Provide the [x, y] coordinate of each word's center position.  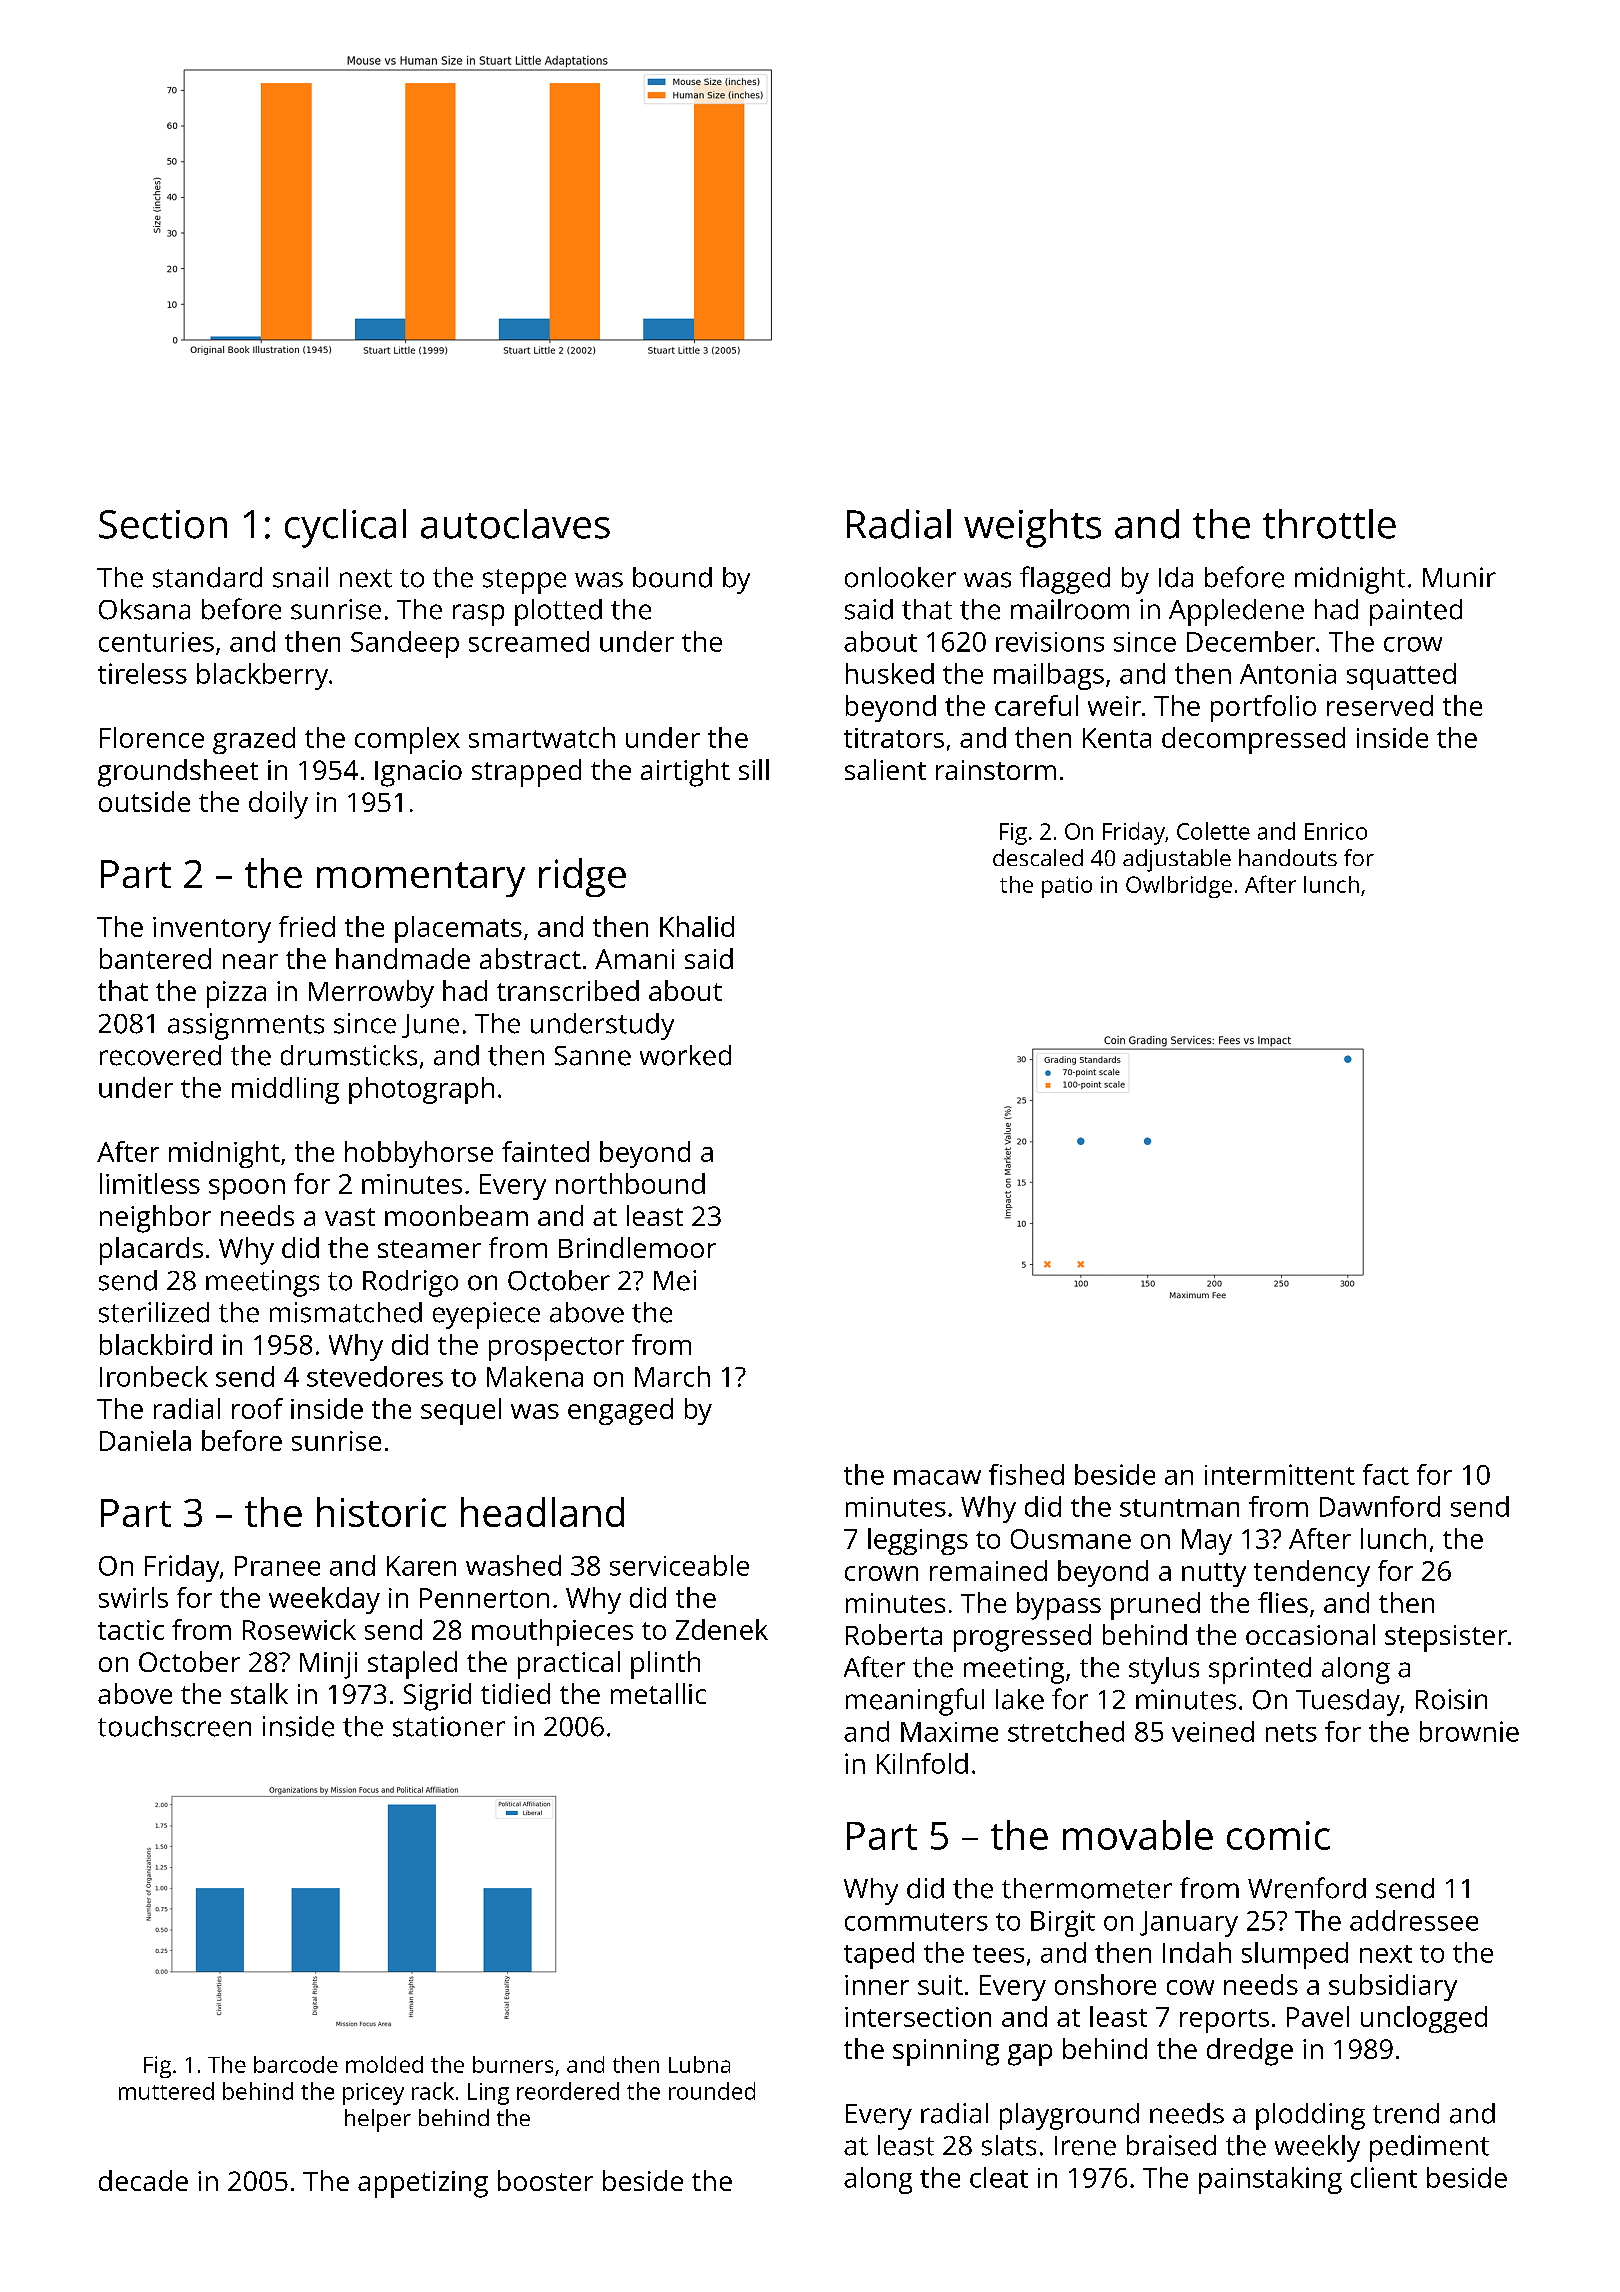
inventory [212, 930]
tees [998, 1954]
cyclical [345, 528]
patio [1067, 887]
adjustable [1177, 860]
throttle [1329, 524]
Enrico [1336, 831]
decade [143, 2180]
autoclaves [515, 524]
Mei [675, 1280]
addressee [1414, 1920]
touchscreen [174, 1726]
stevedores [375, 1376]
